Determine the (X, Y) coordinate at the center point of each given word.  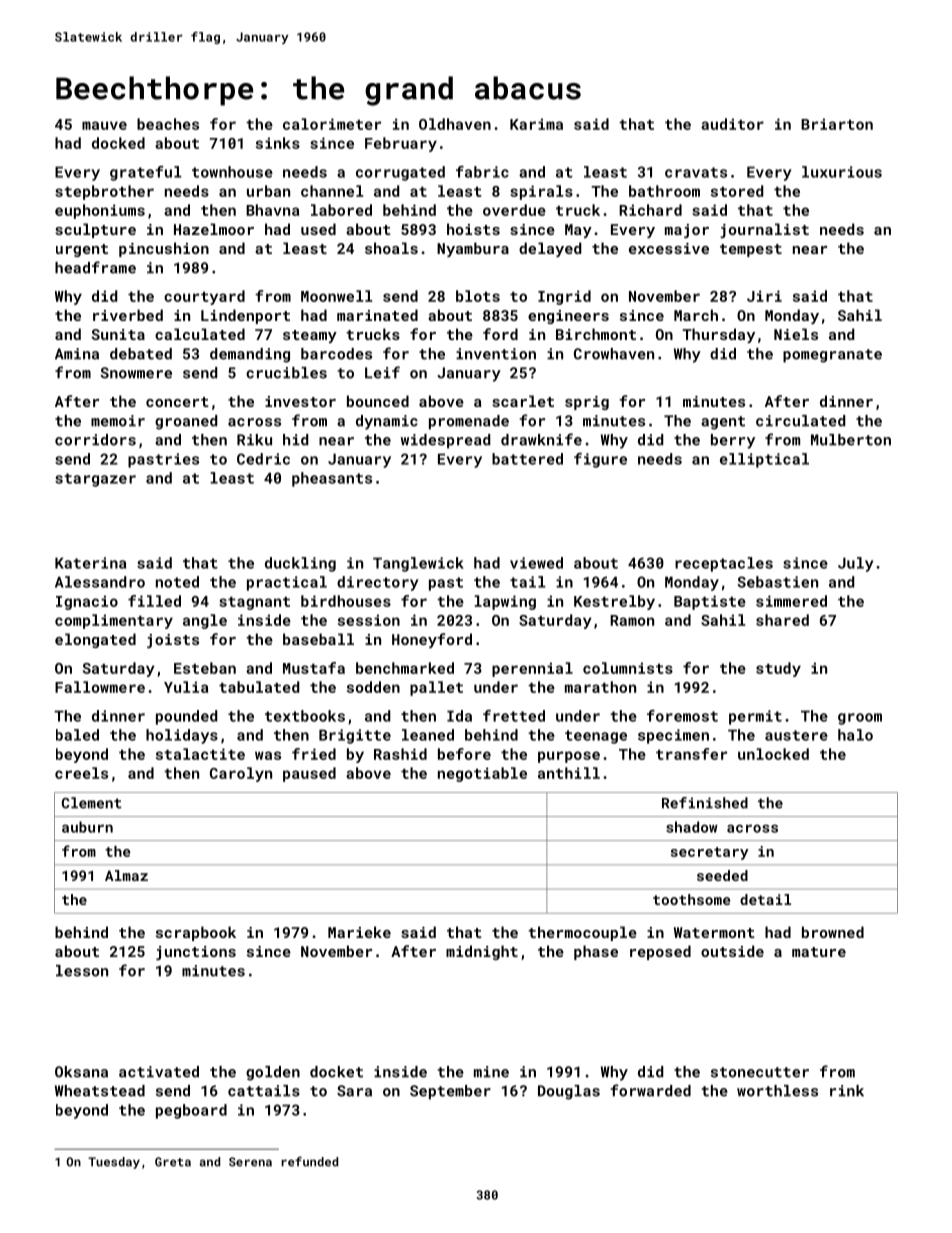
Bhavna (272, 210)
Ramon (632, 620)
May (578, 231)
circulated (800, 421)
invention (496, 354)
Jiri (764, 296)
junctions (196, 953)
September (450, 1092)
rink (847, 1090)
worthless (777, 1091)
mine (491, 1072)
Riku (254, 440)
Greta (173, 1162)
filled (154, 601)
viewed (536, 563)
